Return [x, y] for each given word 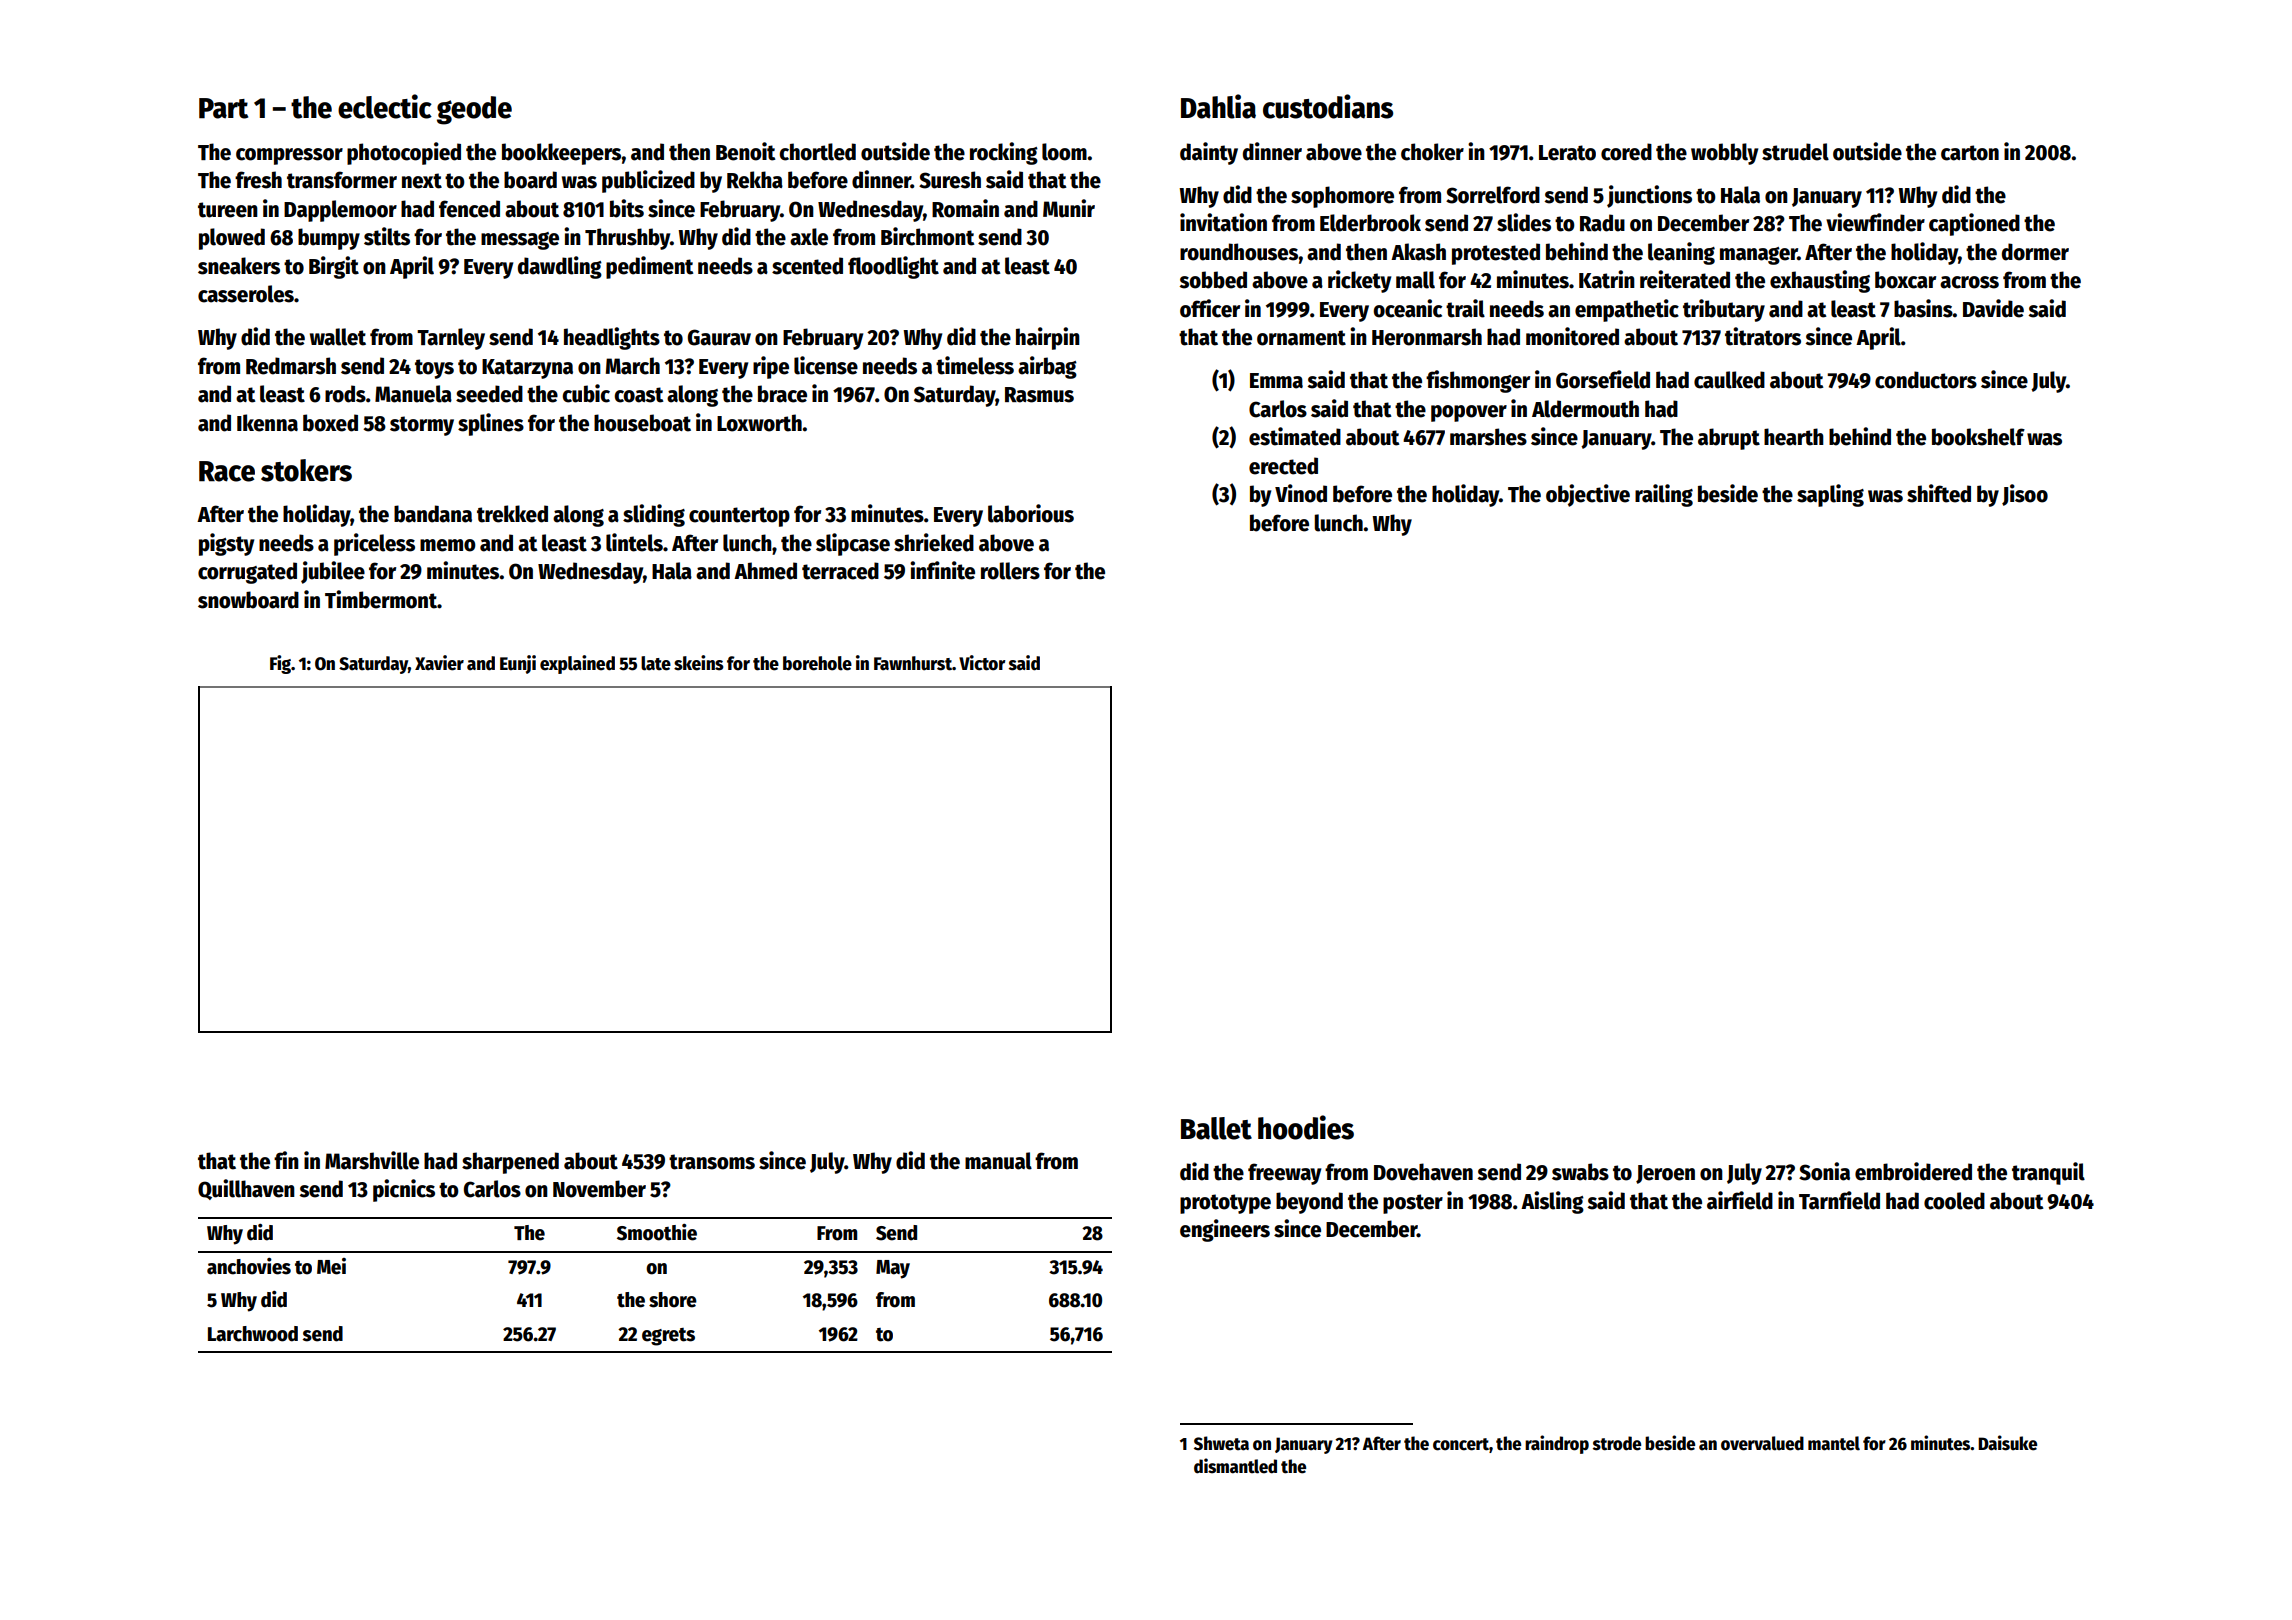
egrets [668, 1337]
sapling [1830, 495]
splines [491, 424]
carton [1970, 153]
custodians [1328, 106]
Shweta [1221, 1443]
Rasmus [1039, 395]
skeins [699, 663]
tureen [228, 210]
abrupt [1729, 439]
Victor [982, 663]
